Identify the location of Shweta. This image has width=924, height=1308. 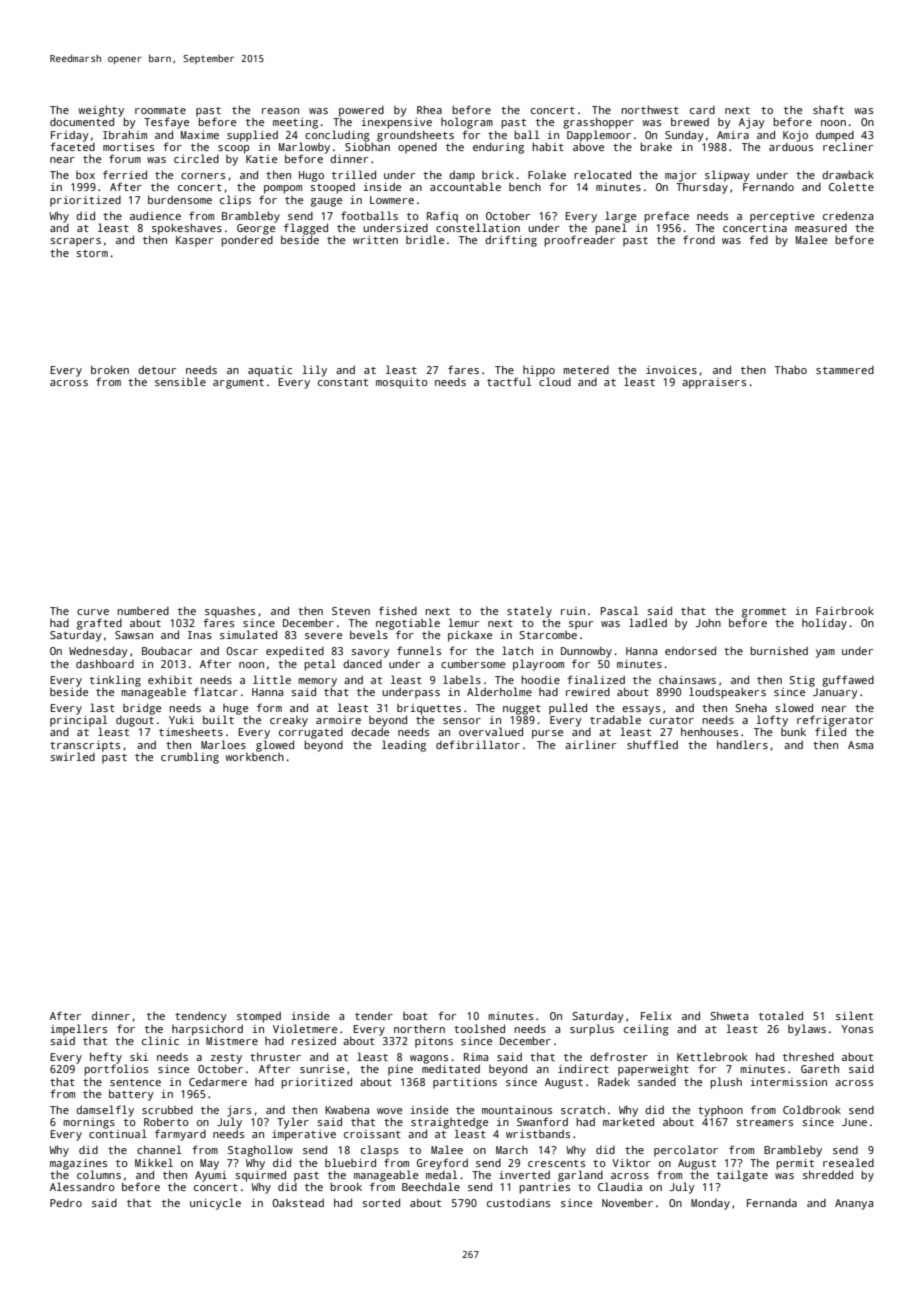
(729, 1015).
